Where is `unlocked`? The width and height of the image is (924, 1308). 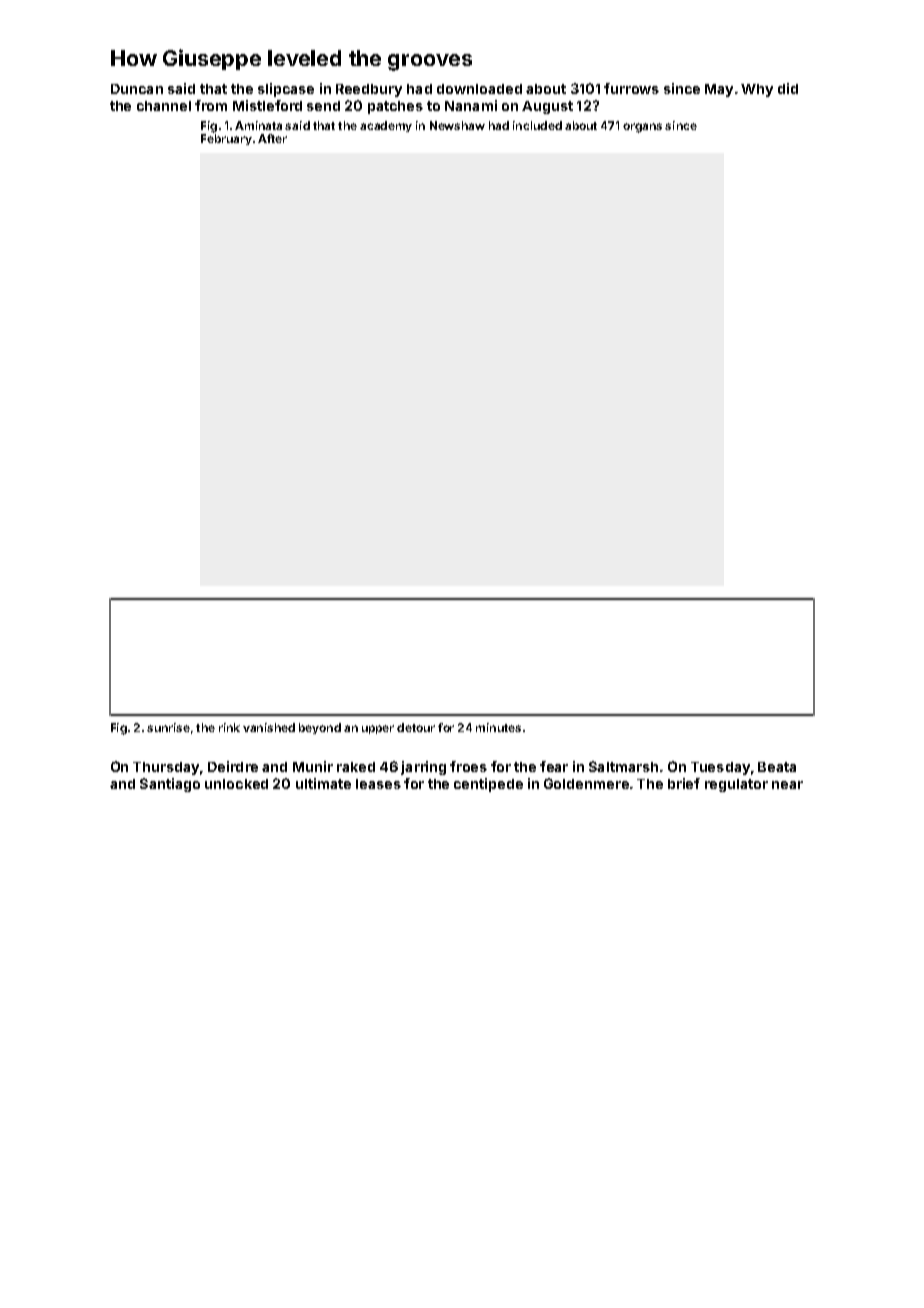 unlocked is located at coordinates (236, 784).
